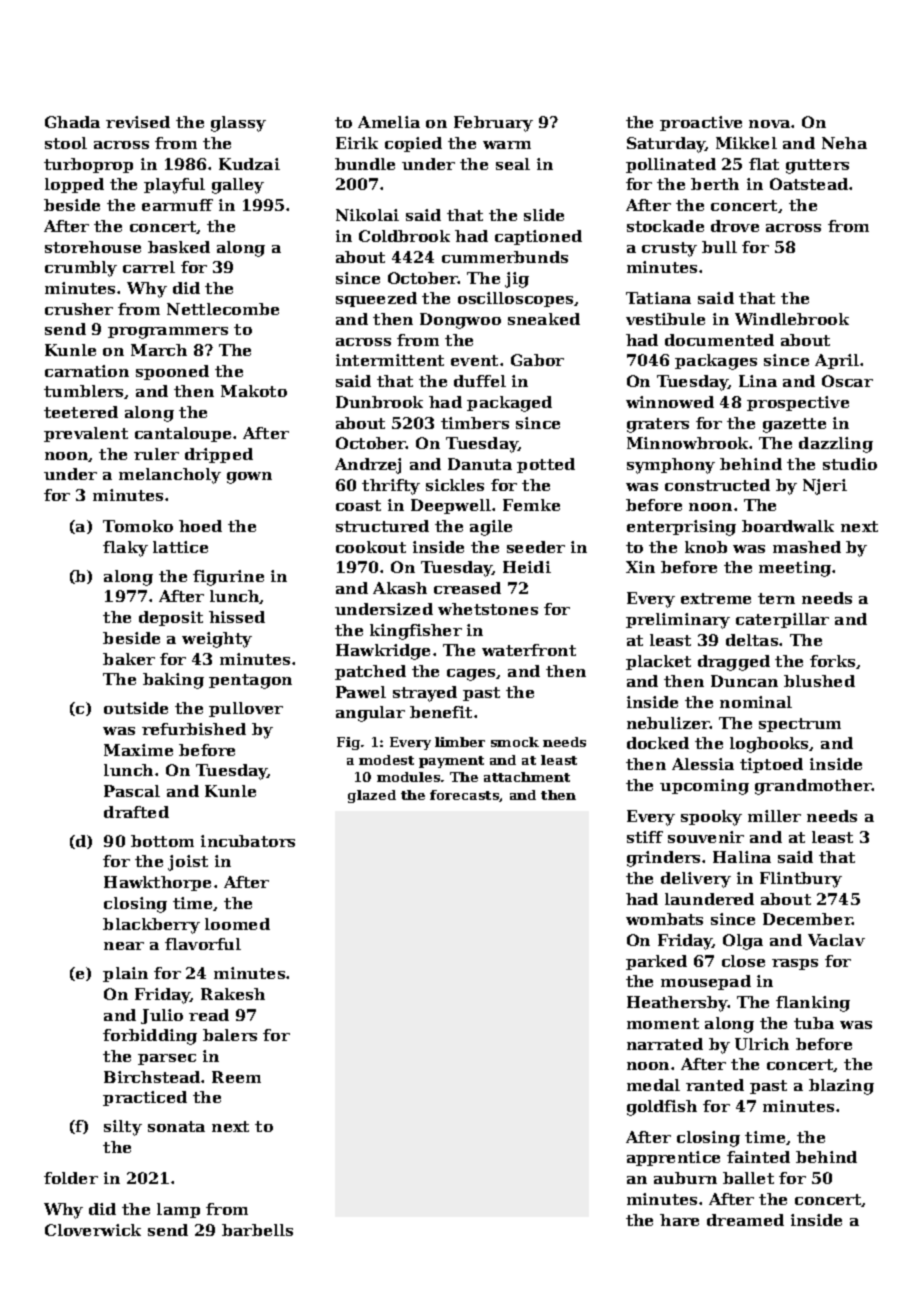 This image has height=1308, width=924. I want to click on teetered, so click(81, 412).
